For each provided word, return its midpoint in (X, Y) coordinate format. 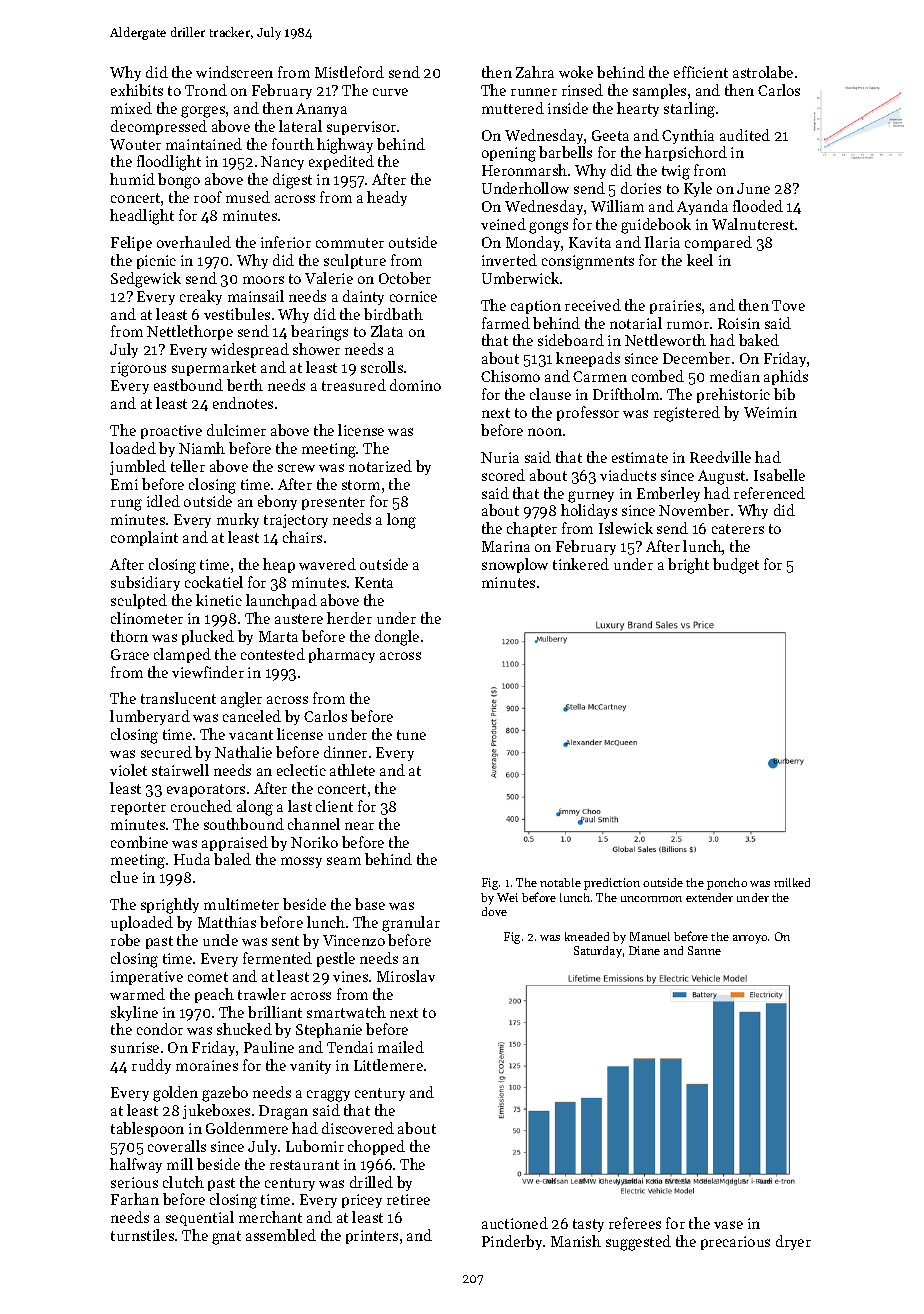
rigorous (138, 369)
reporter (138, 808)
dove (494, 911)
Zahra (535, 72)
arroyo (750, 939)
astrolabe (763, 72)
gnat (226, 1238)
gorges (203, 112)
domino (415, 385)
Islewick (626, 528)
